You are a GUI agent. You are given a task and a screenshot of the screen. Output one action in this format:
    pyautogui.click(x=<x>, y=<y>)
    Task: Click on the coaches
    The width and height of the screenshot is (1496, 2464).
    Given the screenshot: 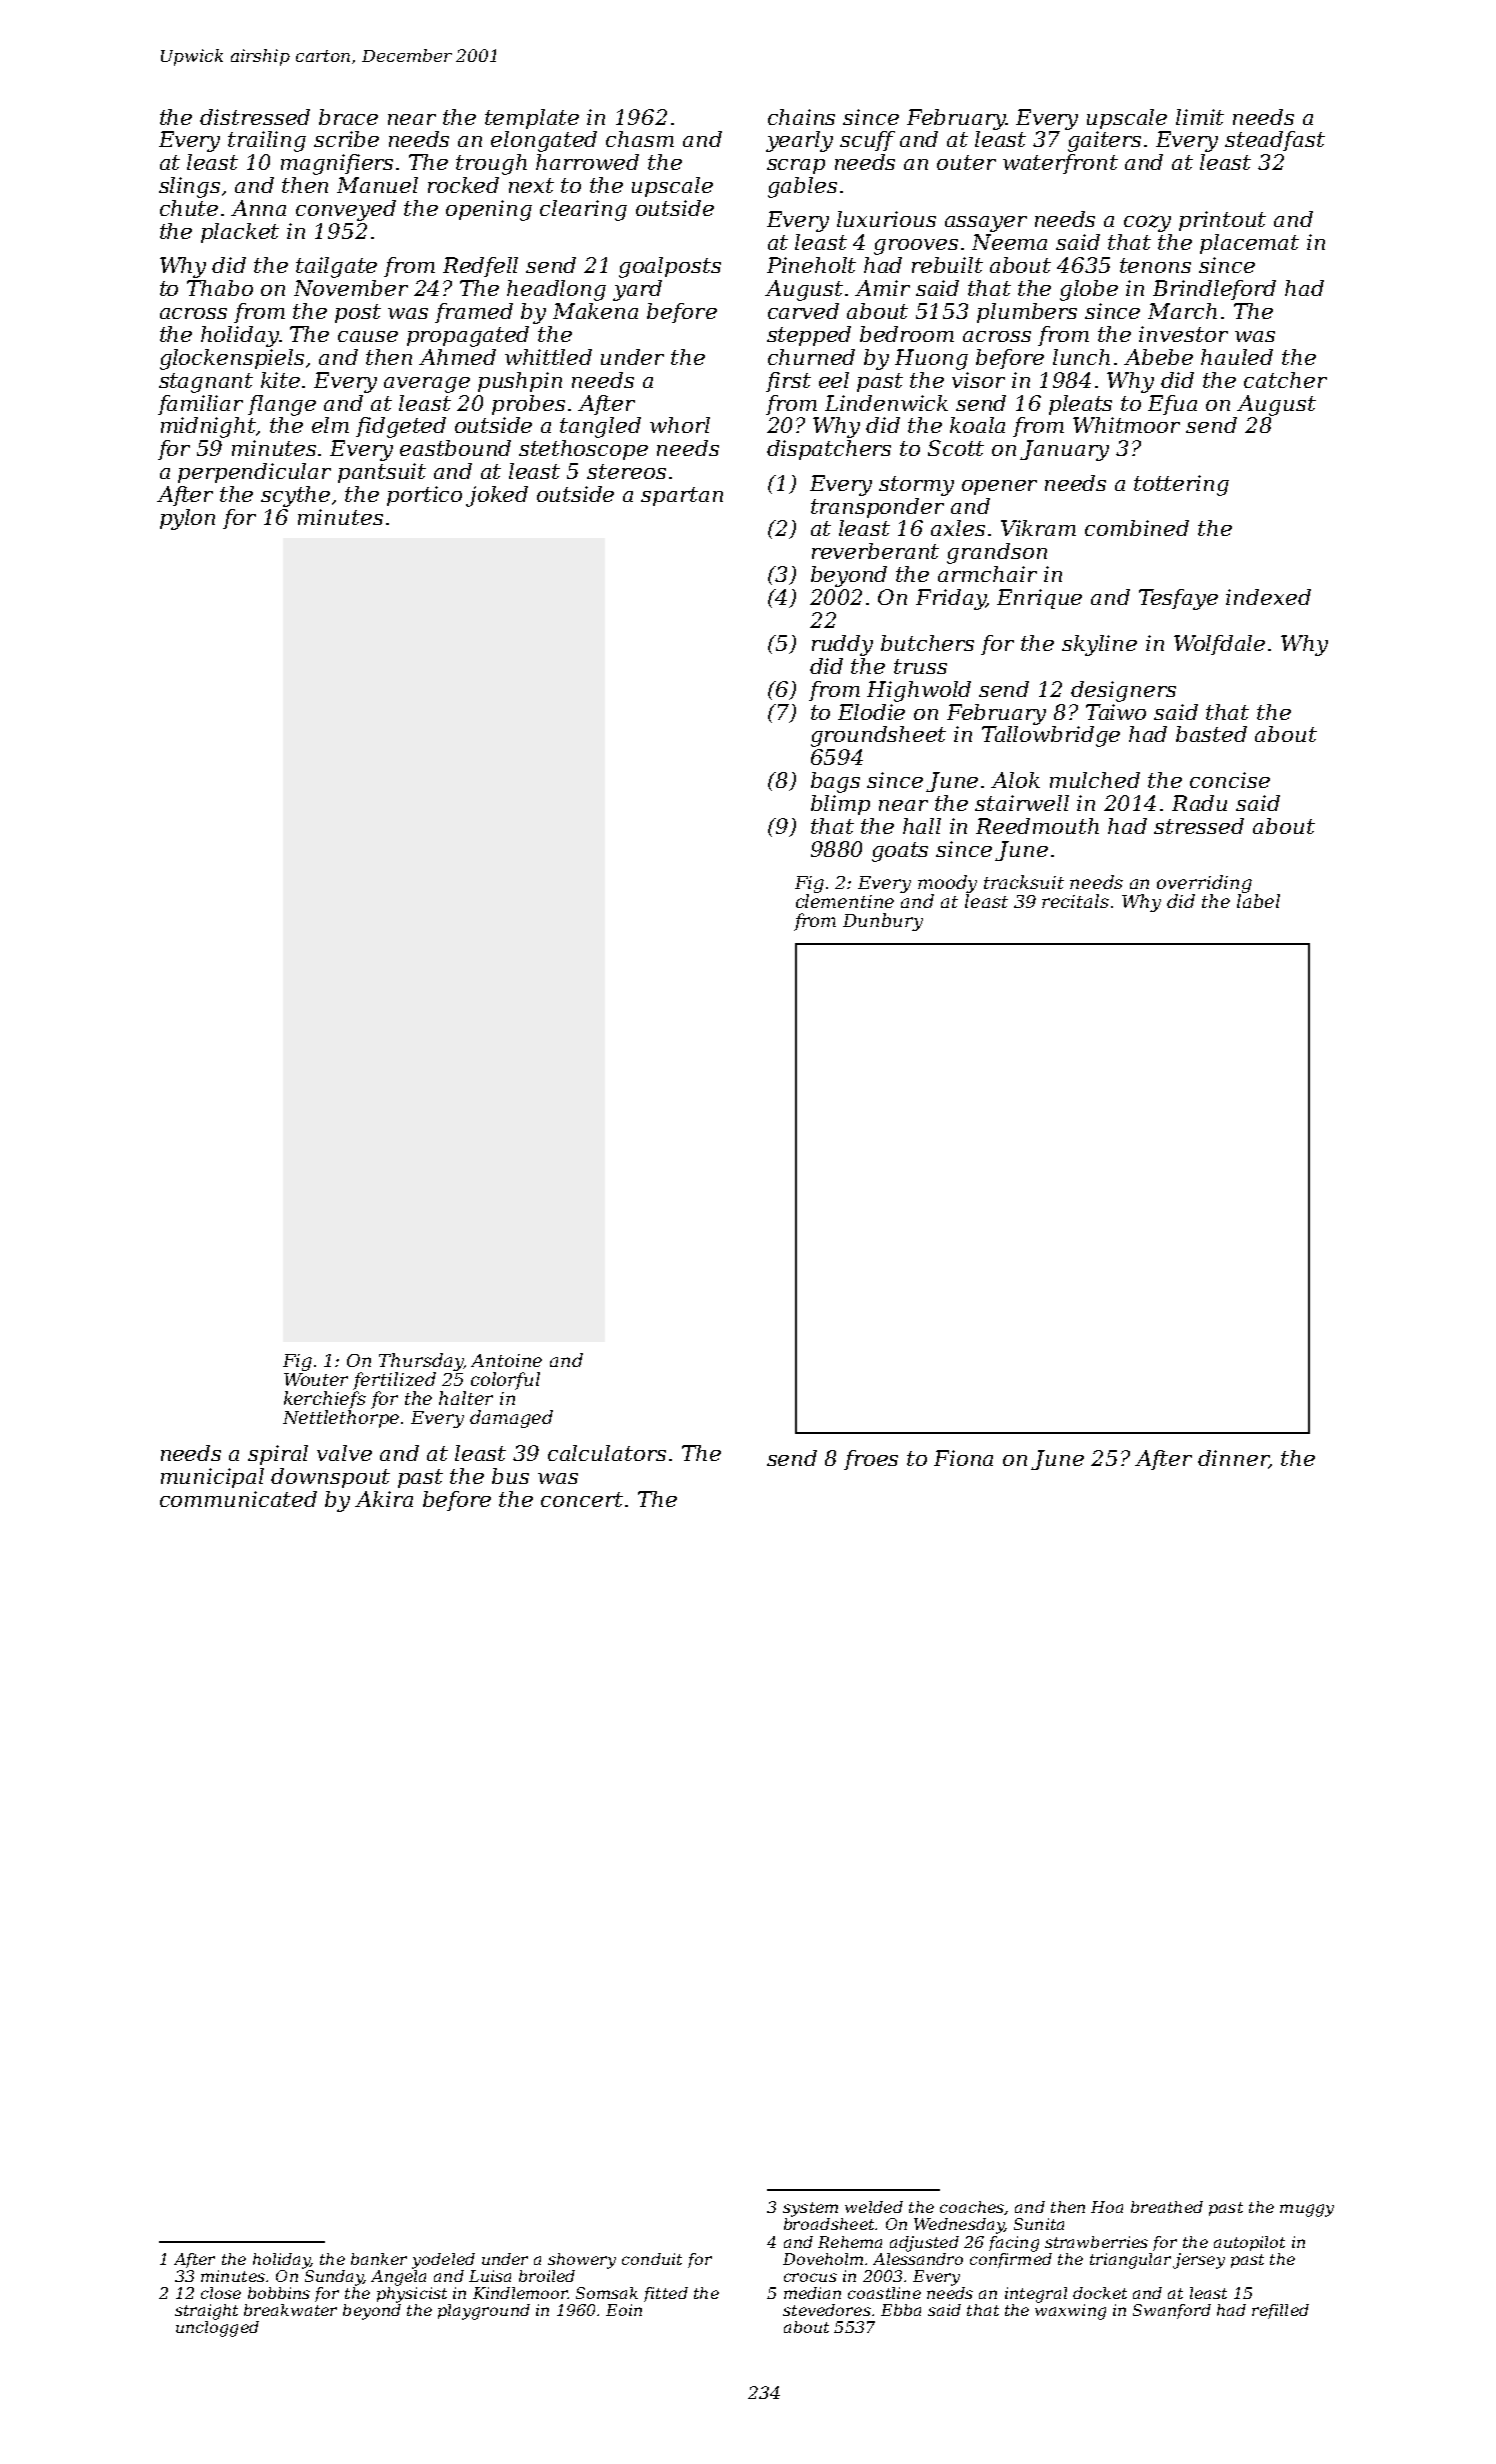 What is the action you would take?
    pyautogui.click(x=972, y=2208)
